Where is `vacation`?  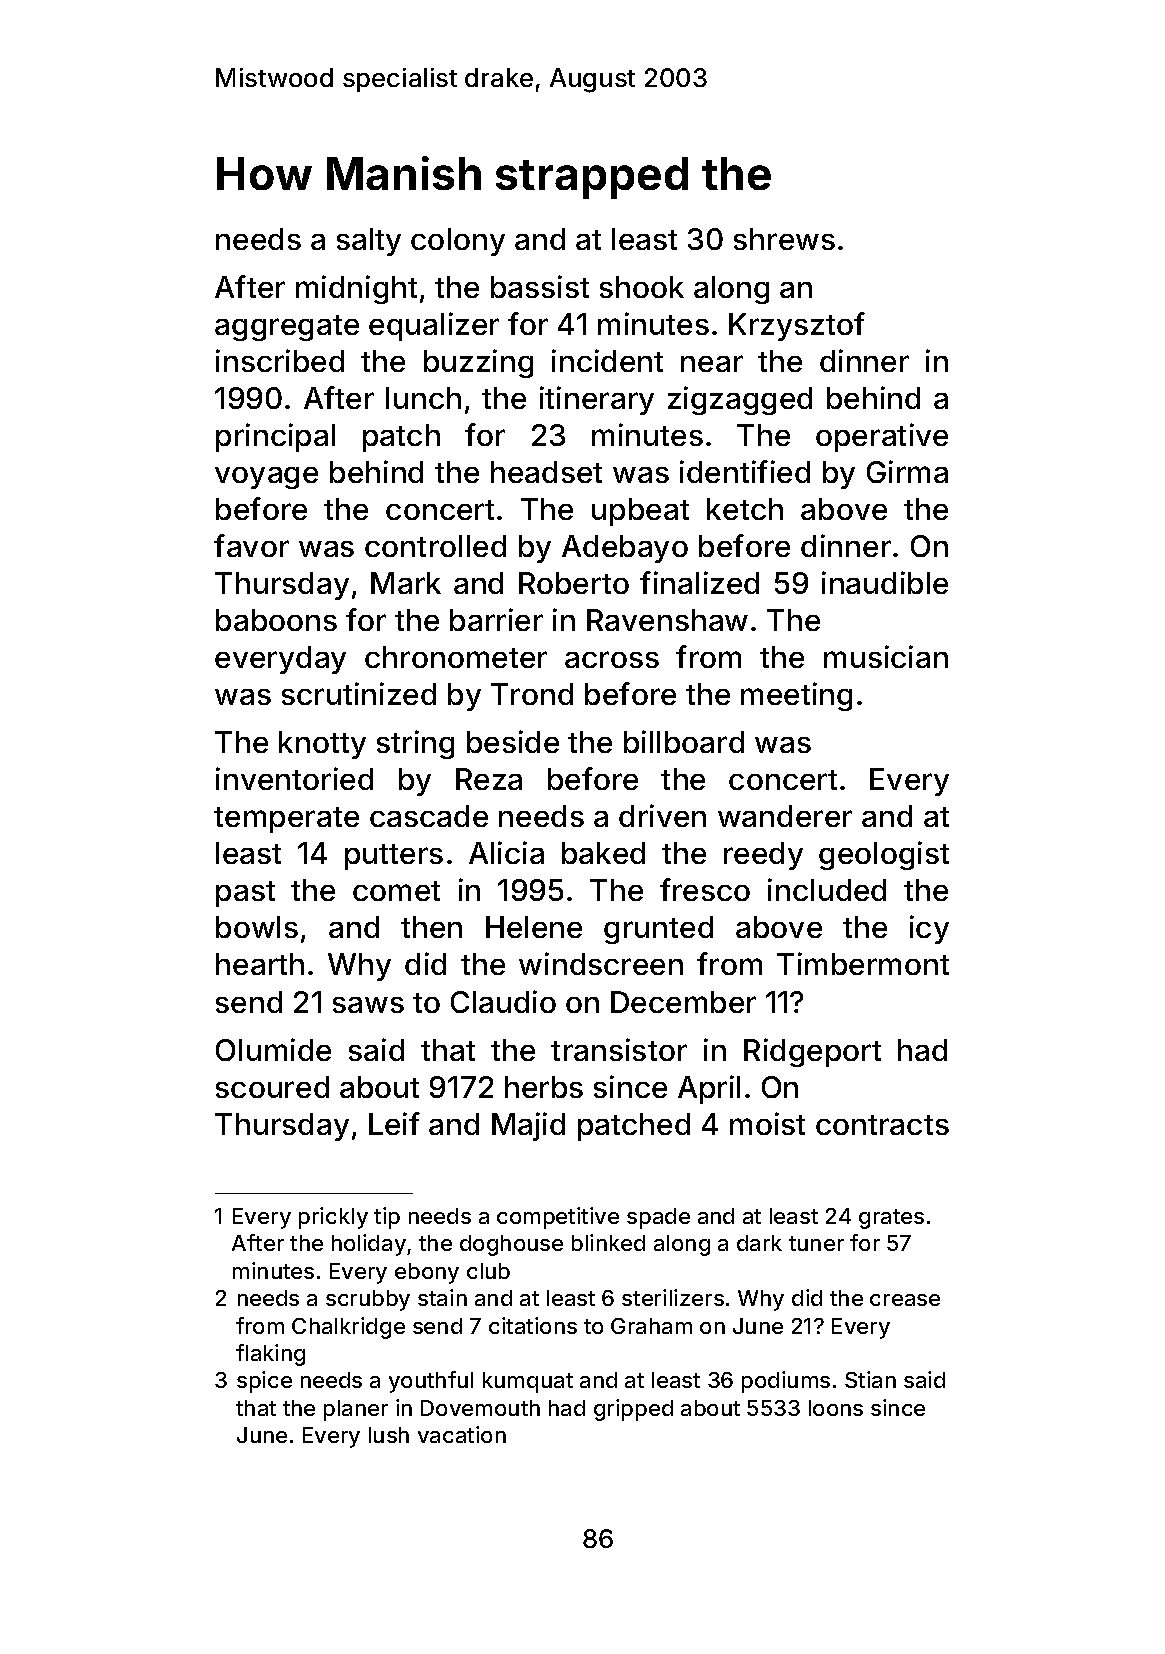
vacation is located at coordinates (462, 1434).
